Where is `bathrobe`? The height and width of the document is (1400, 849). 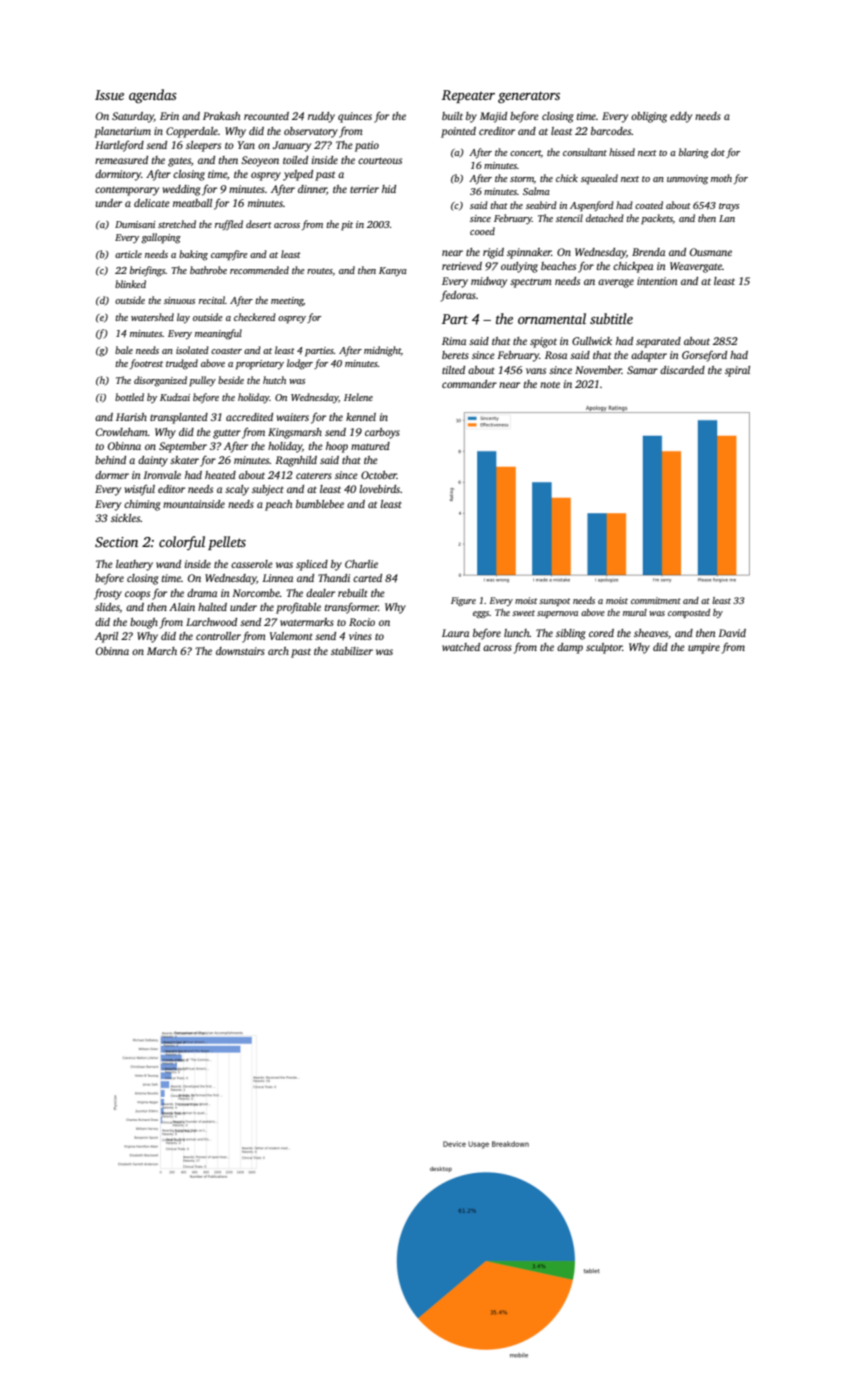 bathrobe is located at coordinates (208, 270).
